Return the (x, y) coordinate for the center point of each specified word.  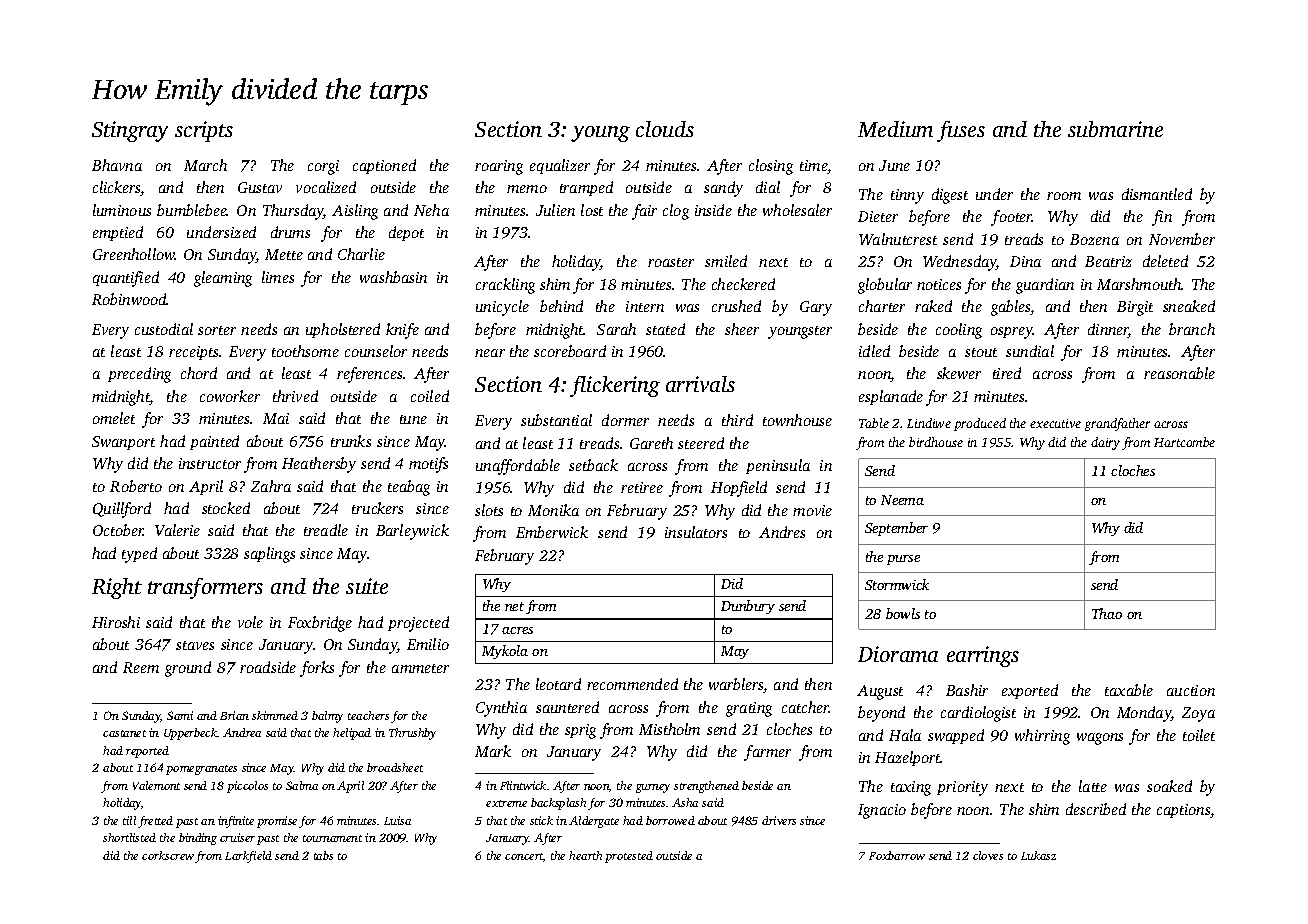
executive (1055, 423)
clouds (665, 129)
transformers (205, 588)
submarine (1115, 129)
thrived (295, 396)
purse (903, 560)
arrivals (700, 384)
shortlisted (129, 837)
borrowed (670, 820)
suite (367, 586)
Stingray (130, 131)
